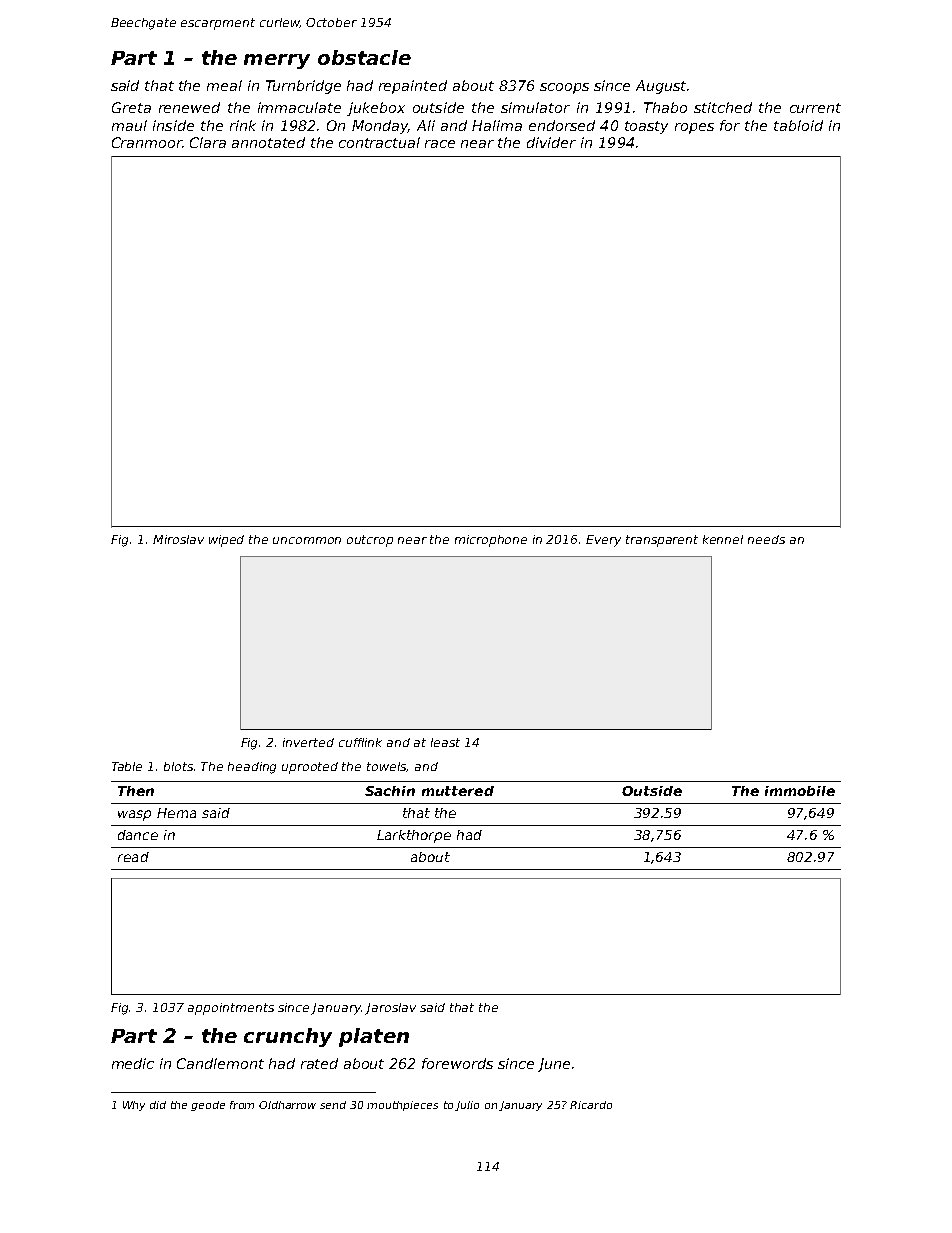 This document has height=1233, width=952. I want to click on scoops, so click(564, 88).
